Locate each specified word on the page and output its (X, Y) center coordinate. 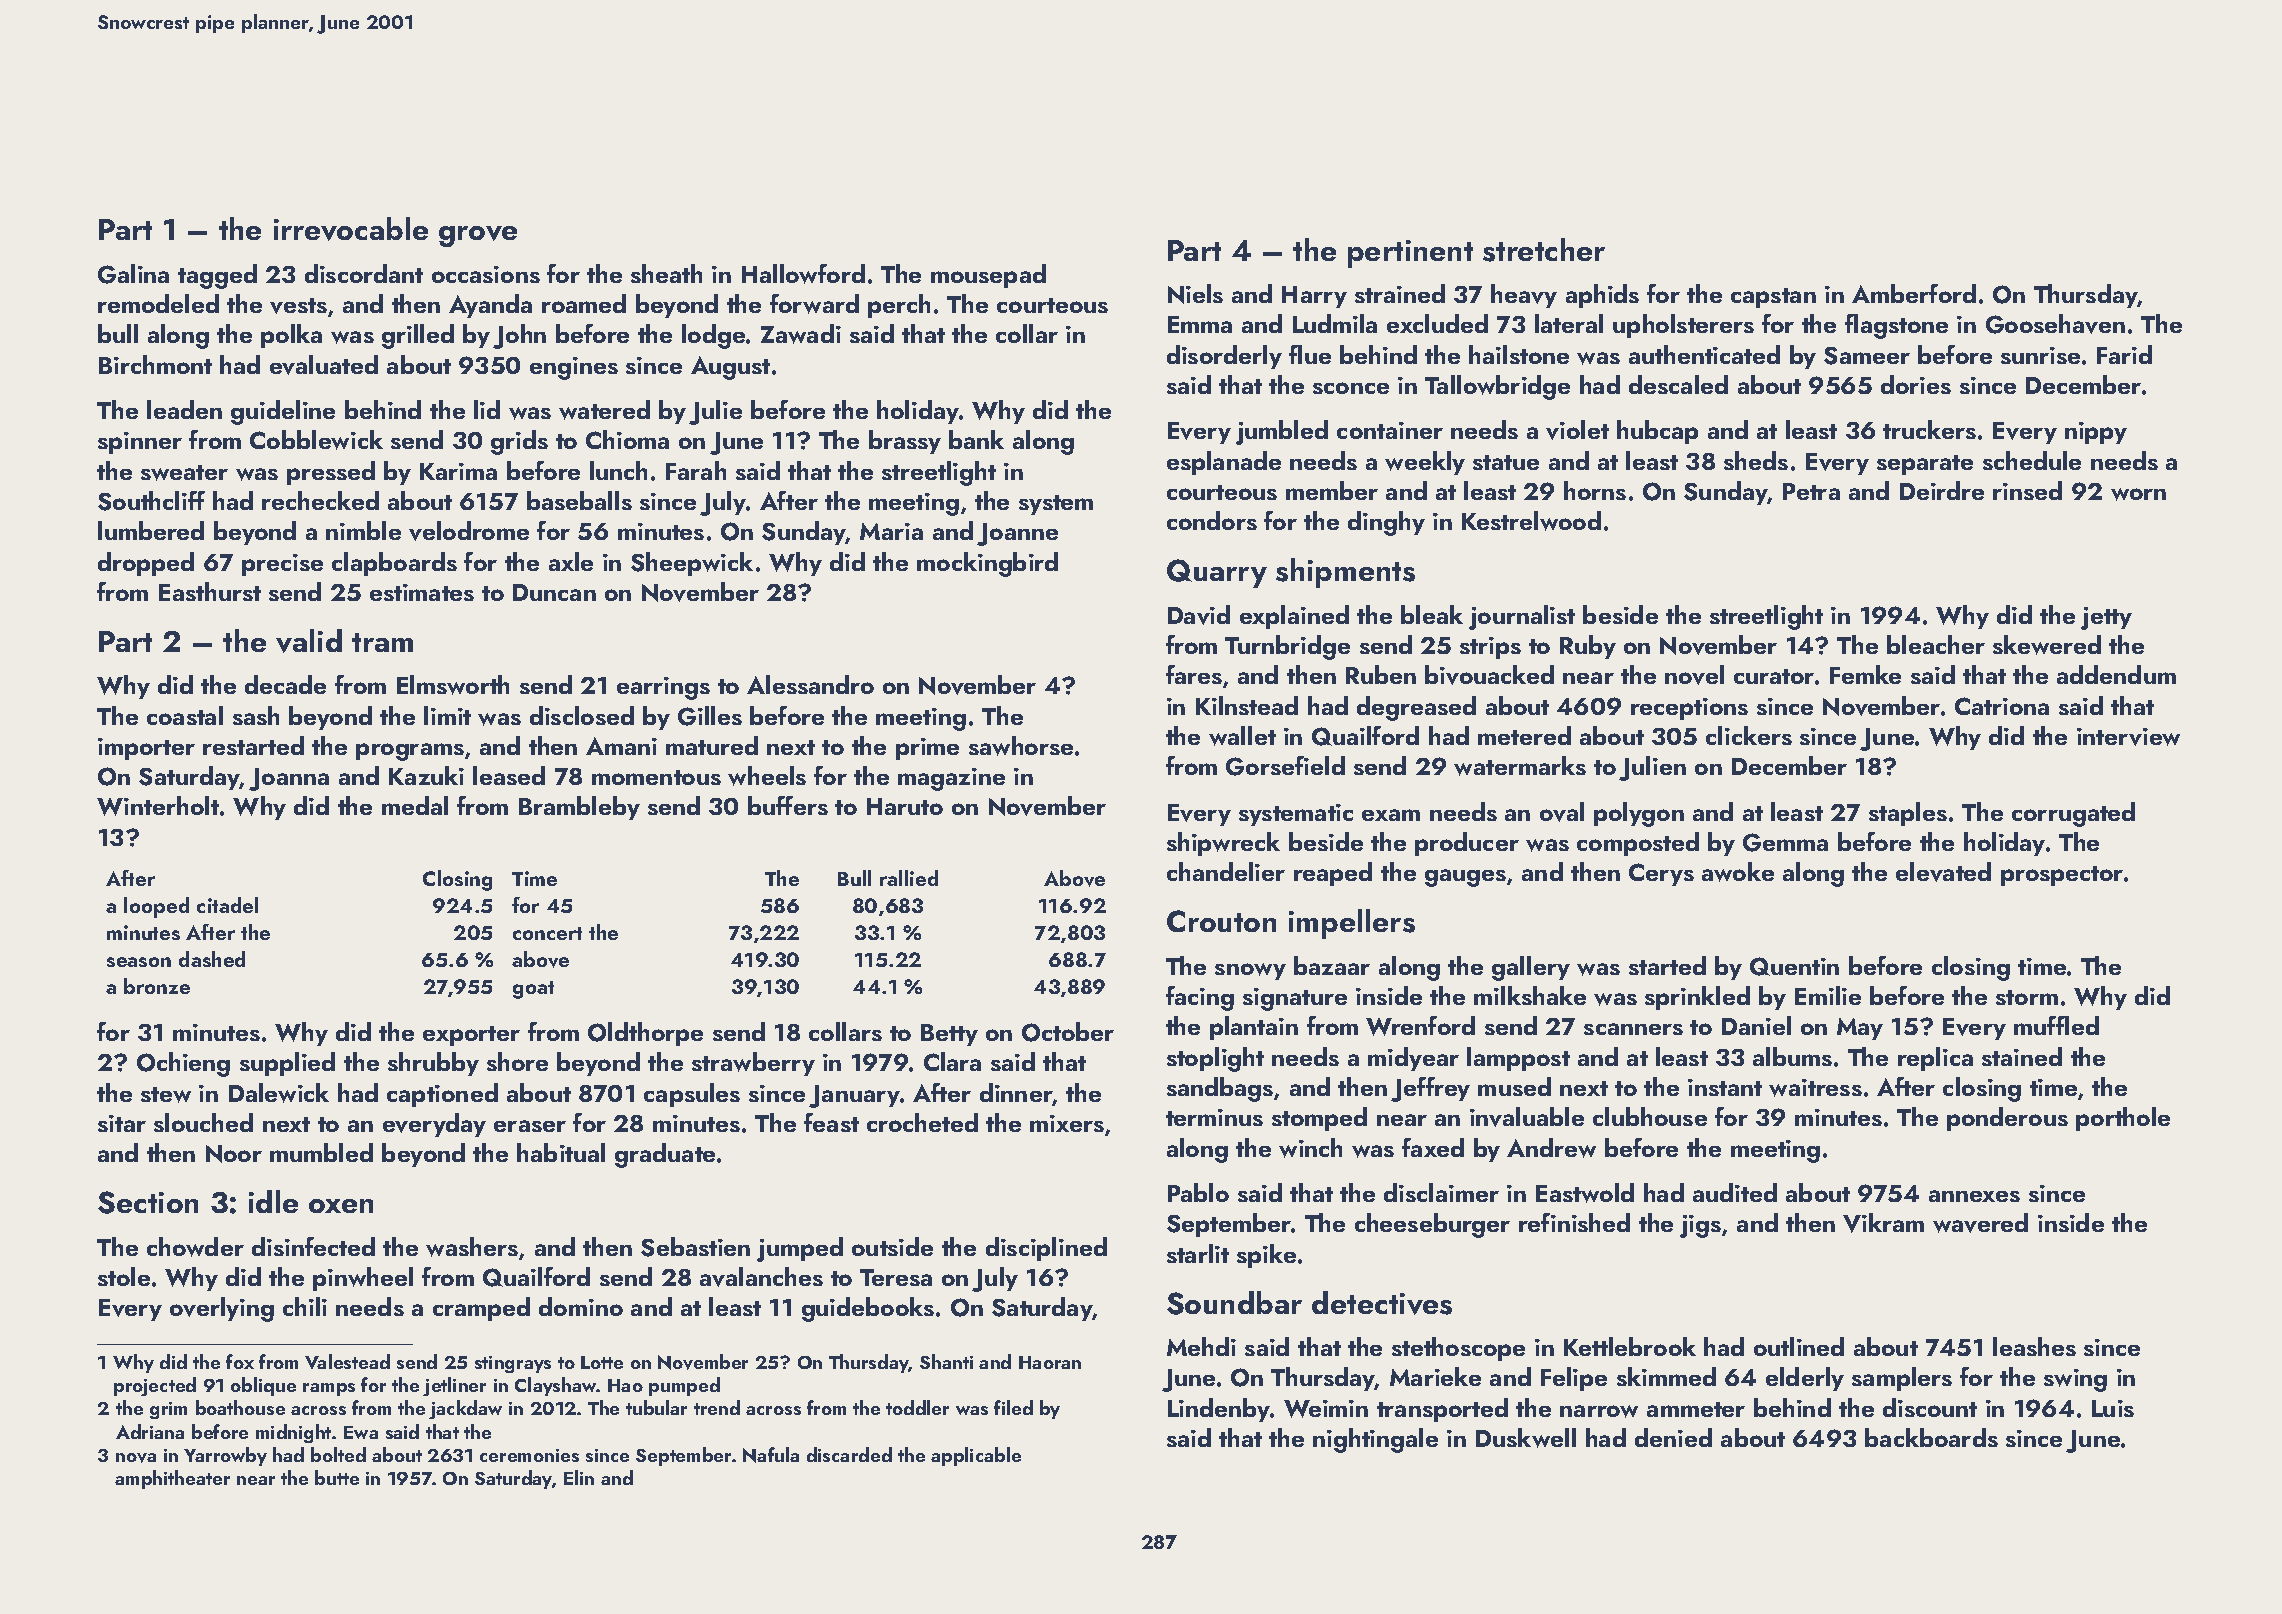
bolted (338, 1454)
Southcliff (151, 501)
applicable (976, 1456)
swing (2075, 1380)
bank (976, 439)
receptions (1689, 709)
